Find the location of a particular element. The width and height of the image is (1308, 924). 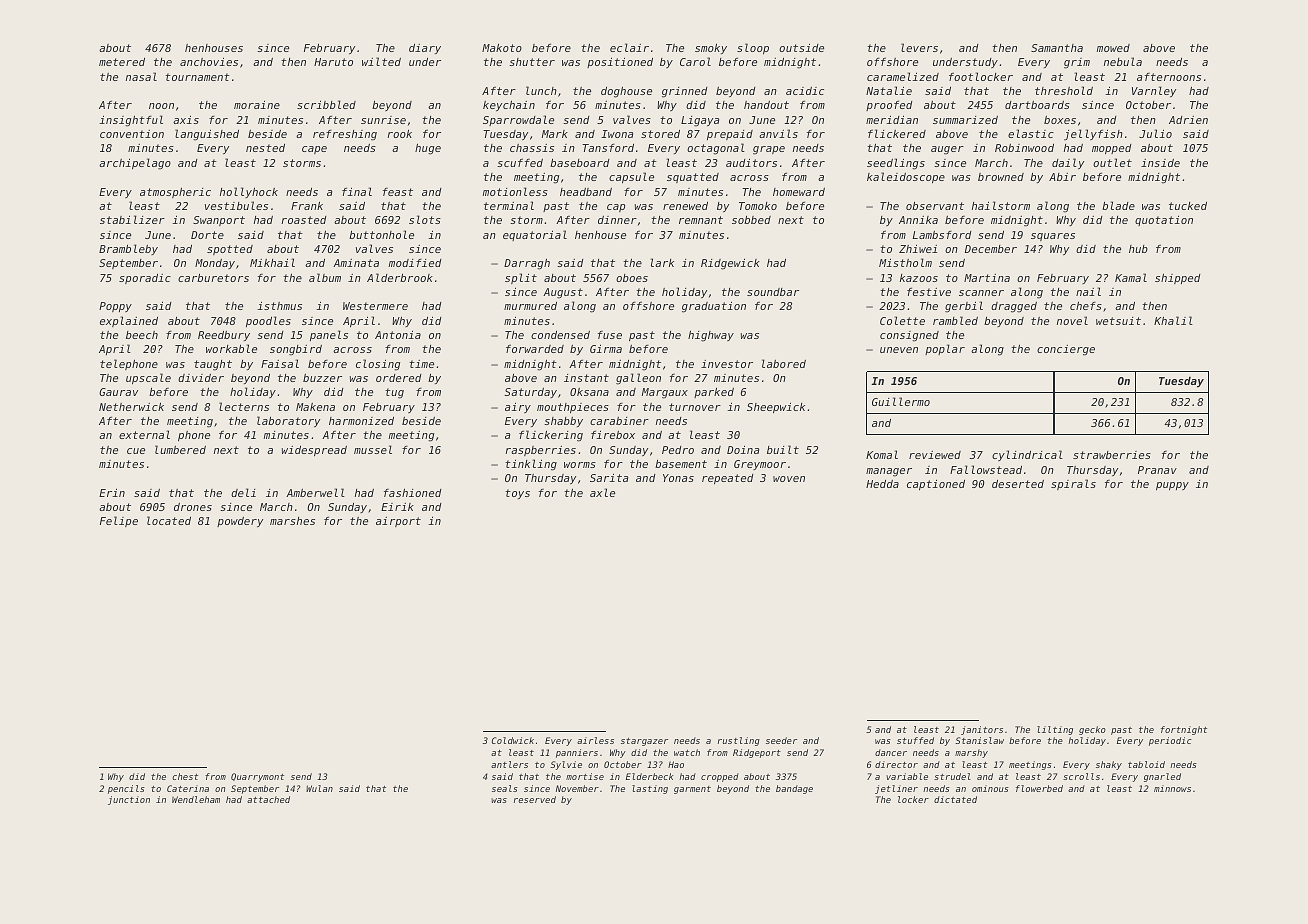

split is located at coordinates (521, 278).
